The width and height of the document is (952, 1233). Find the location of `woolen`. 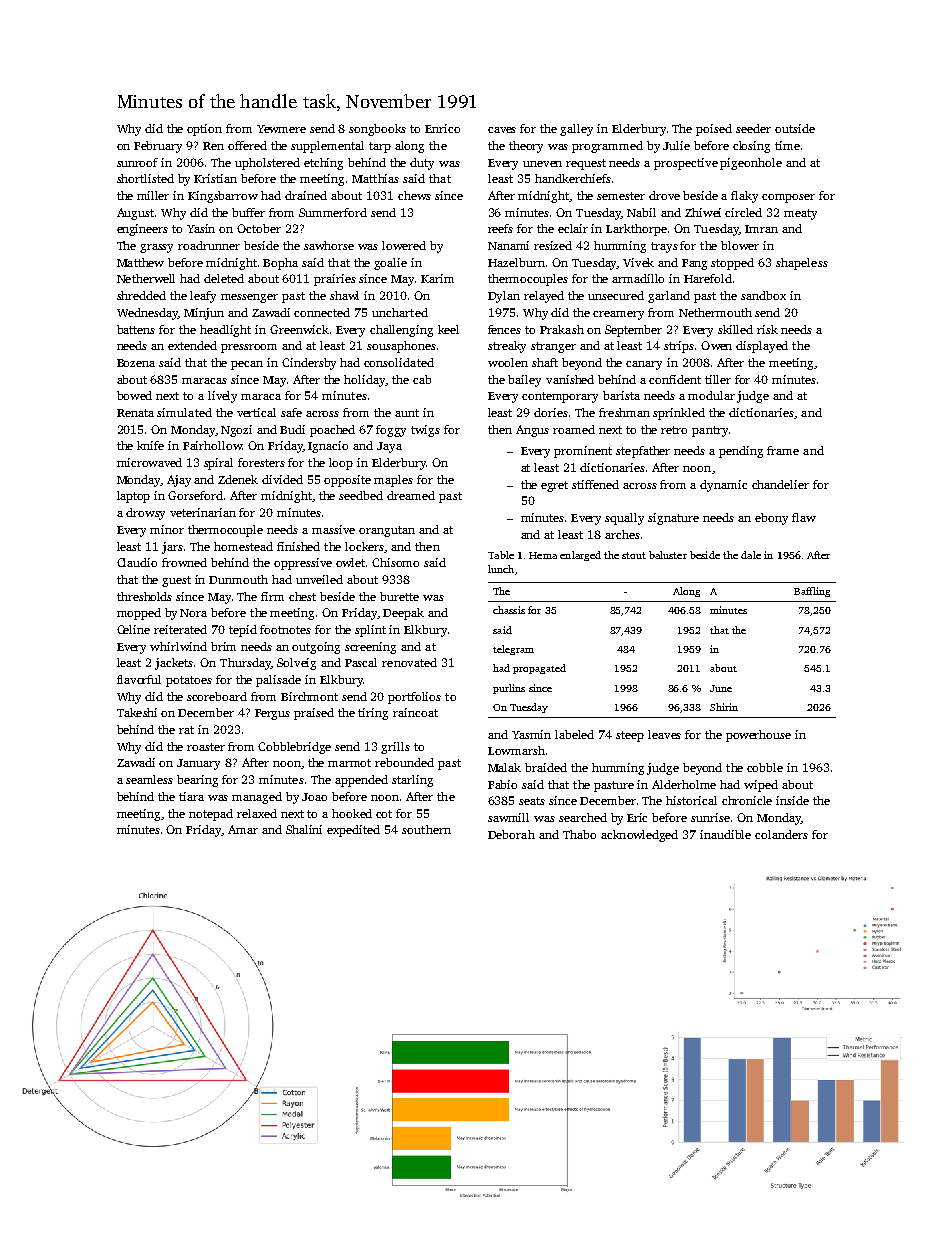

woolen is located at coordinates (508, 362).
